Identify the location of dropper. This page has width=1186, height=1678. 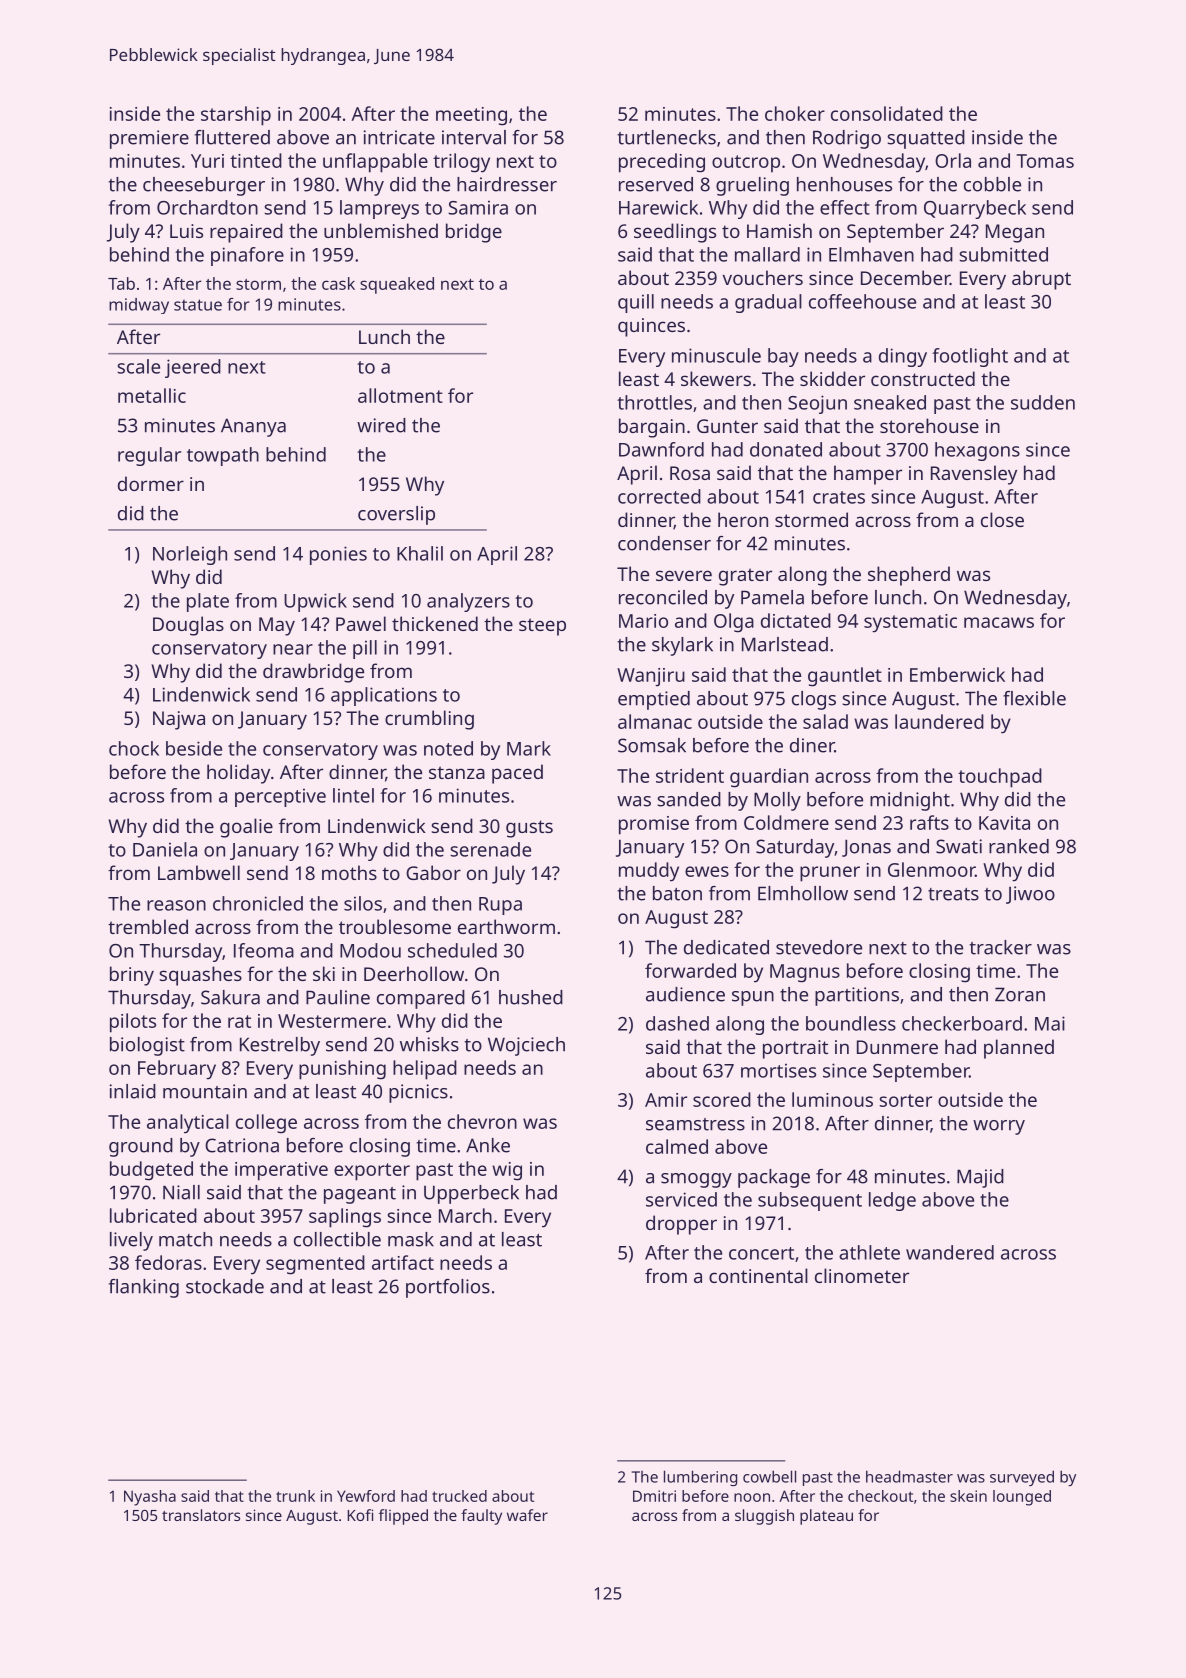
(681, 1225).
